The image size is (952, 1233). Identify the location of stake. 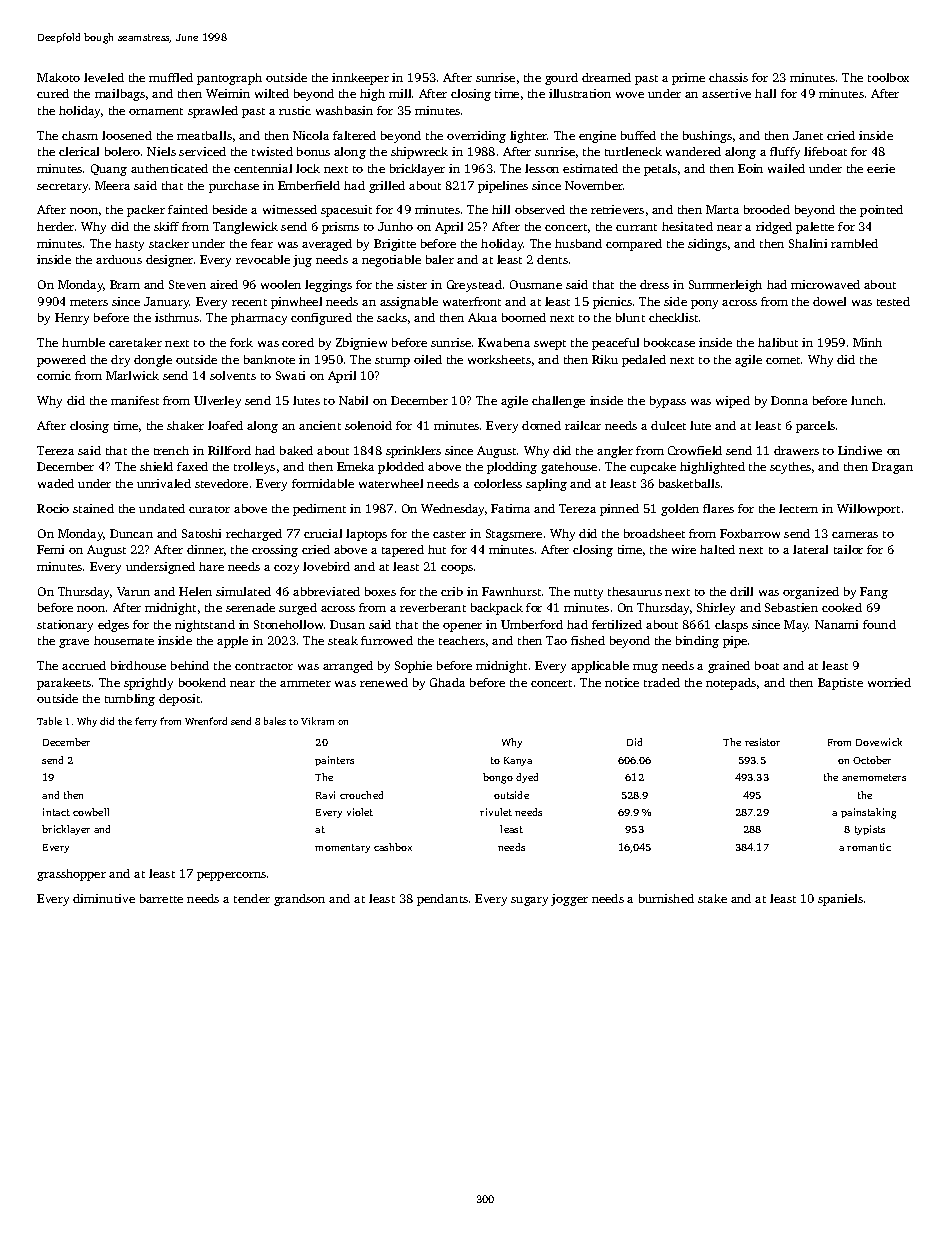
(712, 898).
